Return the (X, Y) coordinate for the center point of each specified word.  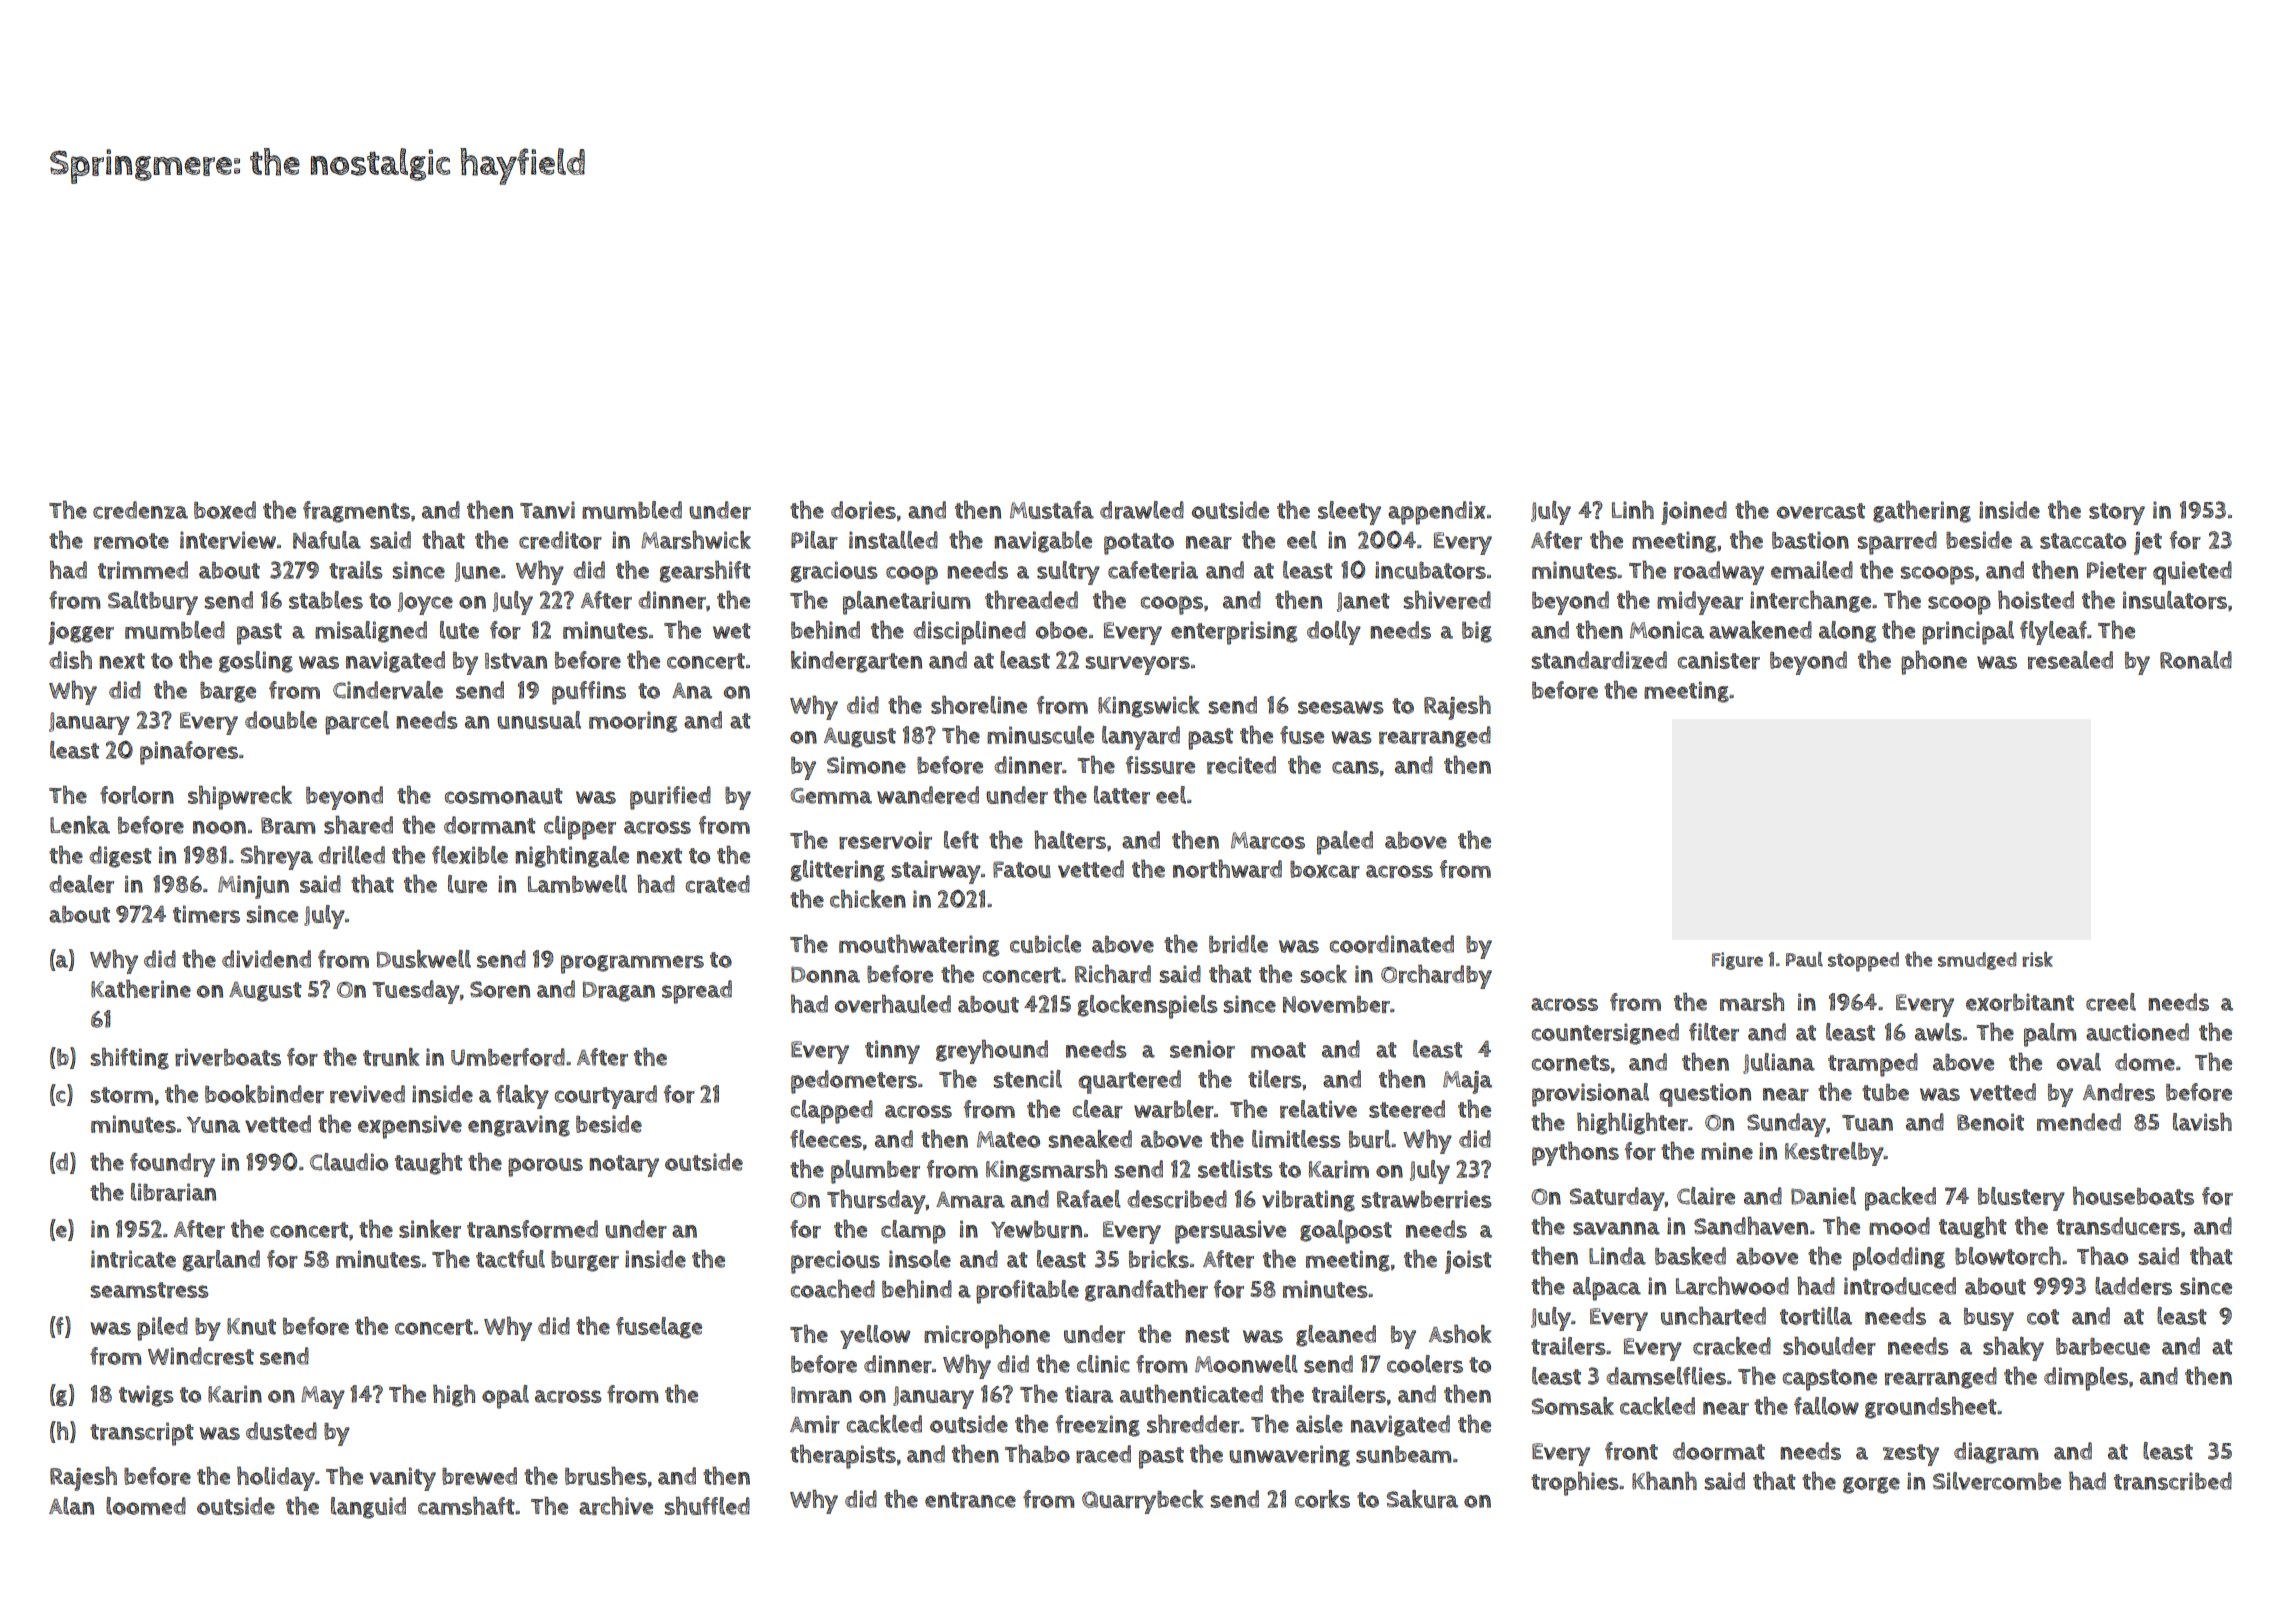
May (323, 1397)
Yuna (213, 1125)
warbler (1174, 1109)
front (1631, 1451)
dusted (281, 1431)
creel (2111, 1002)
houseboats (2133, 1196)
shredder (1193, 1424)
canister (1719, 660)
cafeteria (1153, 570)
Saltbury (153, 603)
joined (1694, 513)
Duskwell (424, 959)
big (1477, 632)
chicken (868, 899)
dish (70, 660)
